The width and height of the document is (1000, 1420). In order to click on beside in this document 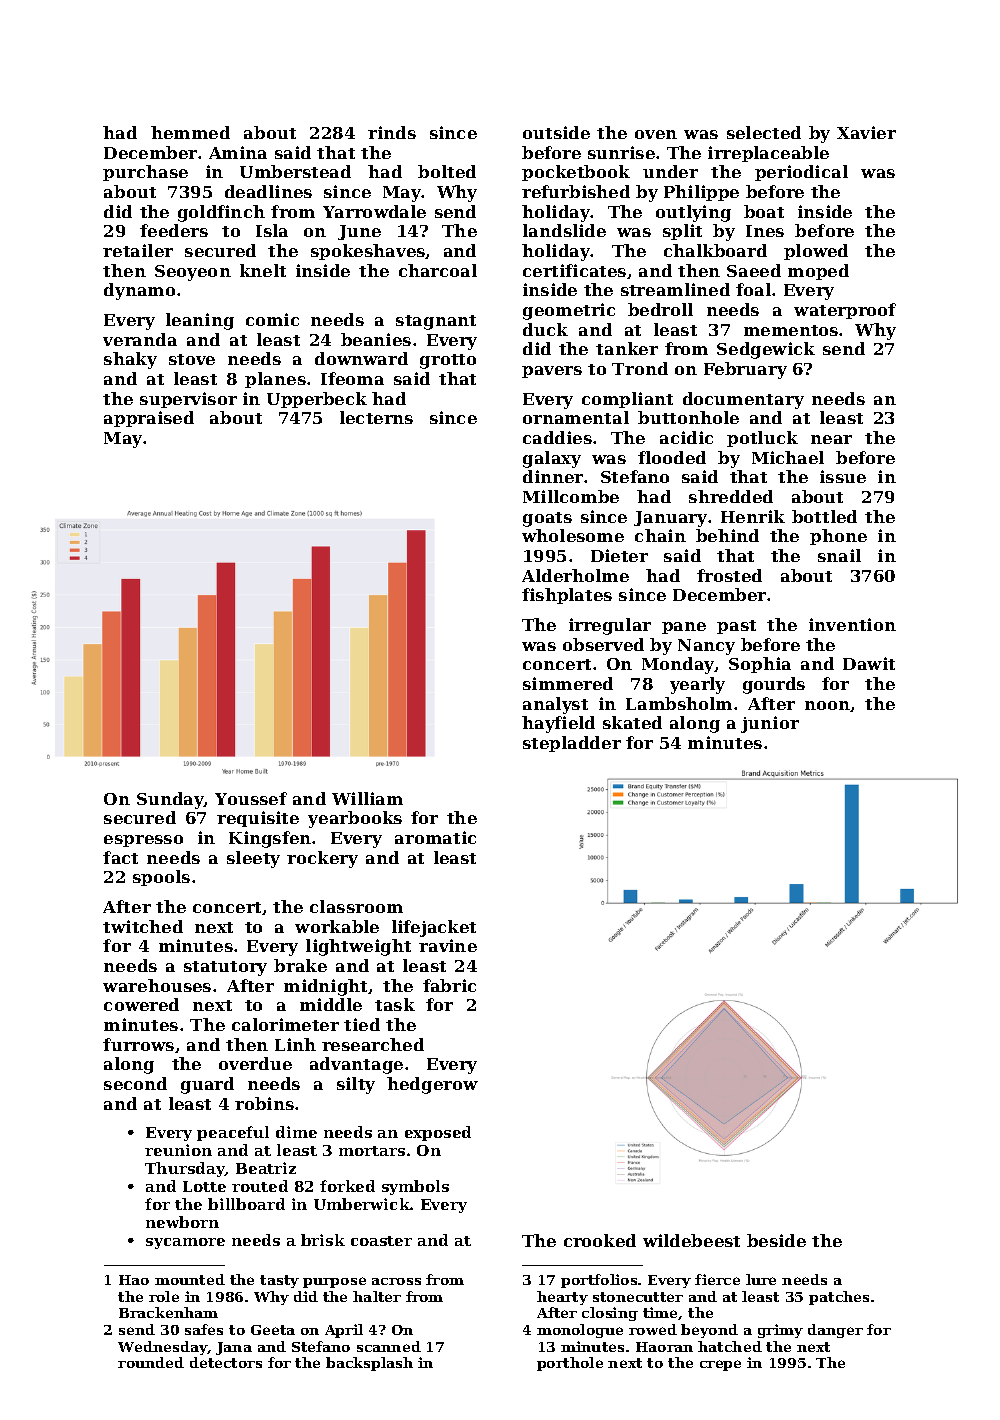, I will do `click(776, 1240)`.
